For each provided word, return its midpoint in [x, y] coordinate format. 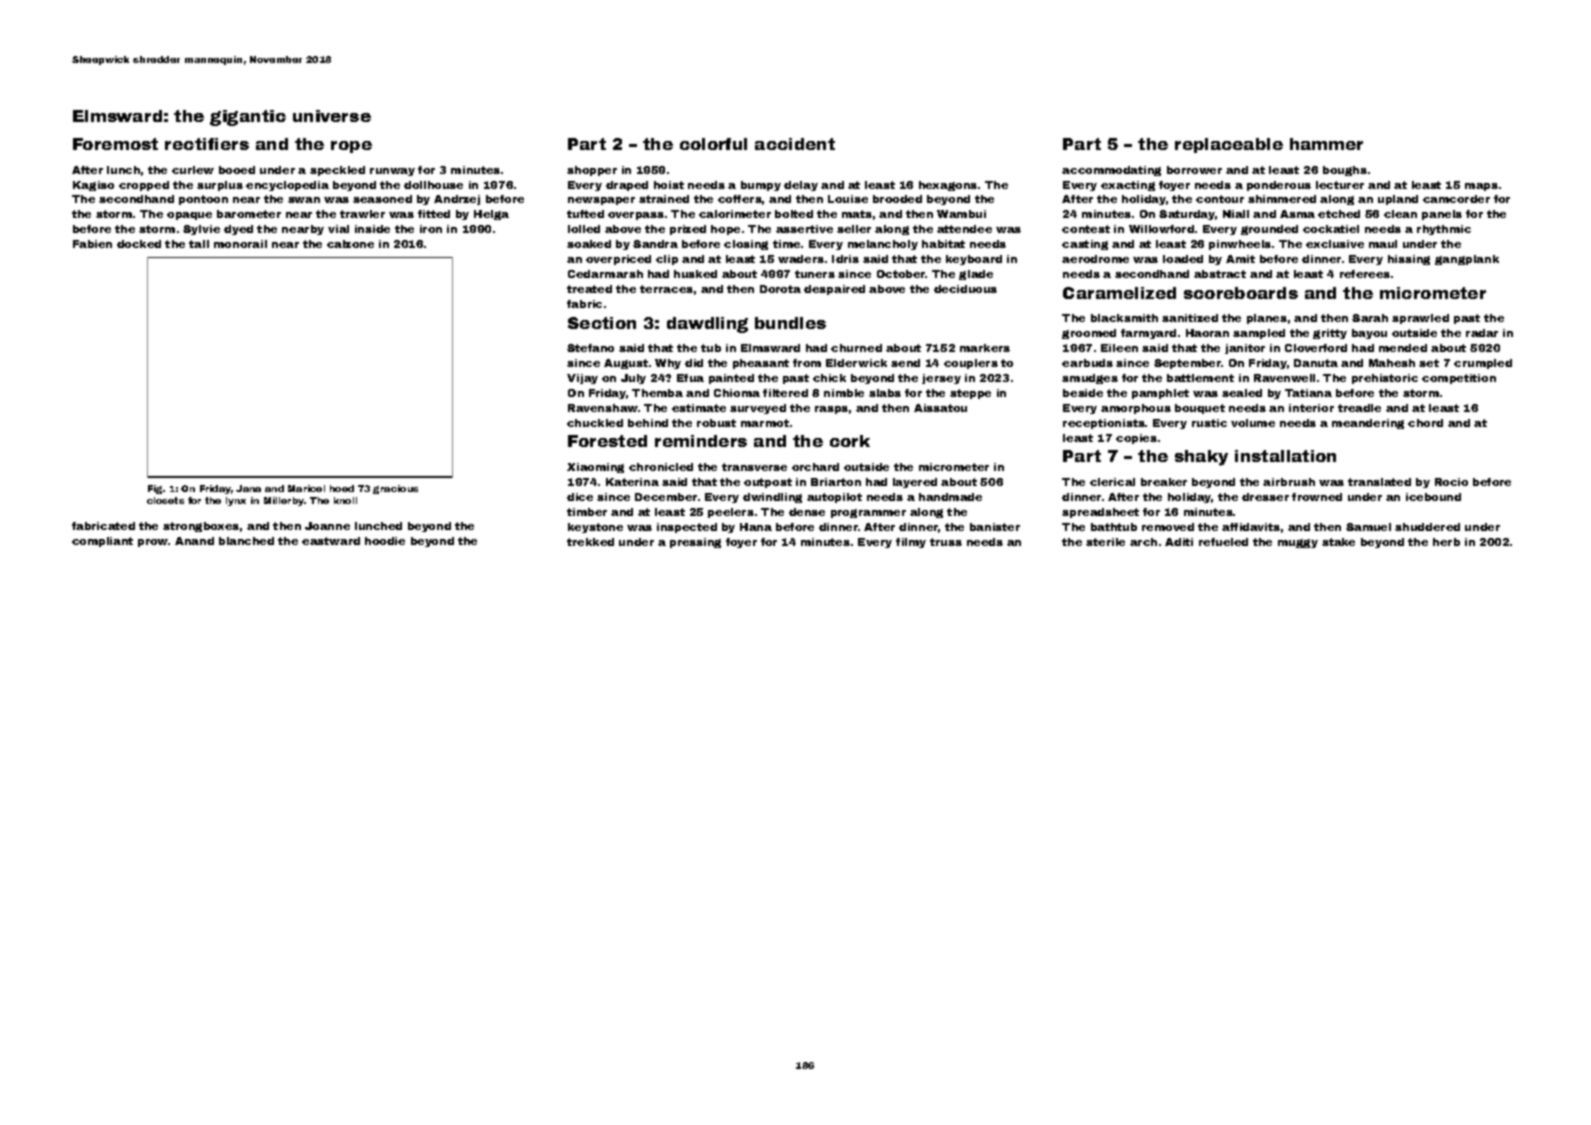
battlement [1200, 378]
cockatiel [1331, 229]
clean [1400, 214]
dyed [238, 230]
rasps [831, 410]
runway [392, 172]
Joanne [327, 526]
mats [857, 214]
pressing [695, 543]
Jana [248, 488]
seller [854, 229]
